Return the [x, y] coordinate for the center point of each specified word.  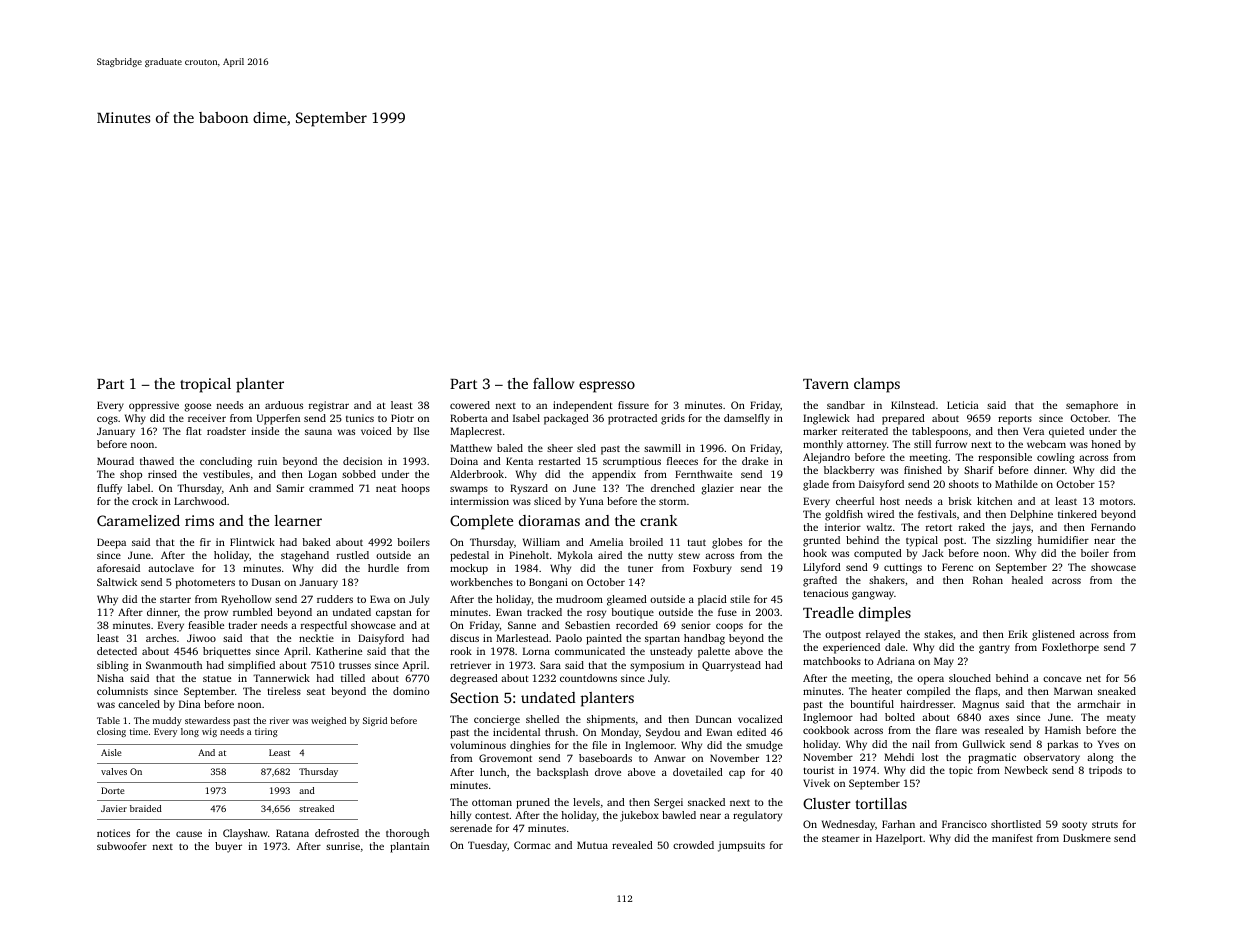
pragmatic [992, 758]
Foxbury [712, 569]
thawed [157, 461]
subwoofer [122, 846]
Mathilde [1016, 484]
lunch [493, 772]
